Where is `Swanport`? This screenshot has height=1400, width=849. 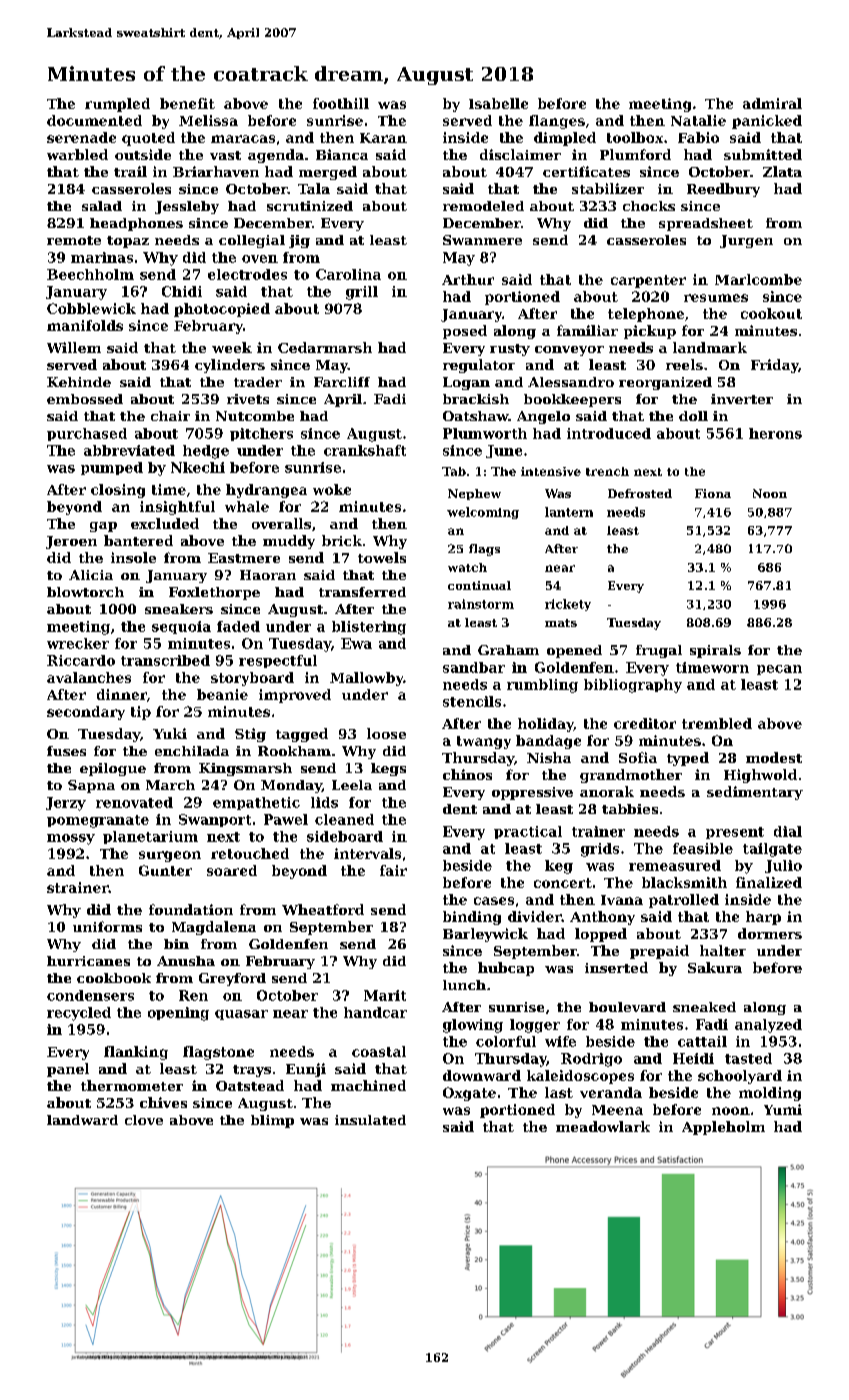 Swanport is located at coordinates (215, 820).
